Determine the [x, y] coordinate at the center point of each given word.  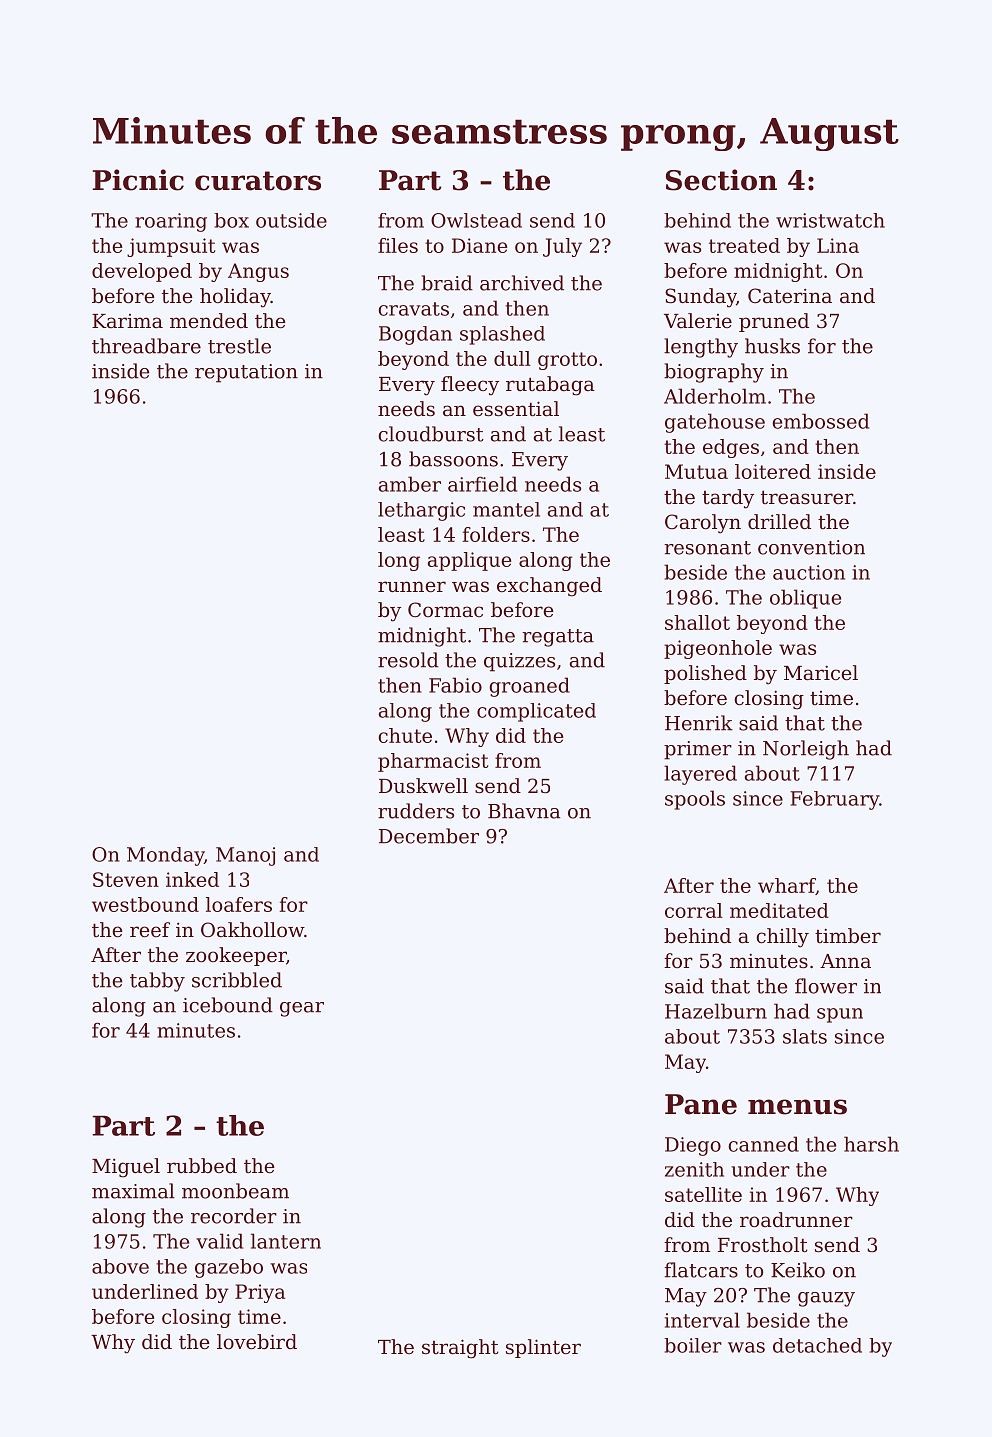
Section [721, 180]
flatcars [701, 1270]
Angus [258, 272]
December [429, 836]
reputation [246, 373]
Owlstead [476, 220]
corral [694, 910]
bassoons [453, 459]
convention [811, 547]
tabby [157, 982]
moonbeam [235, 1191]
